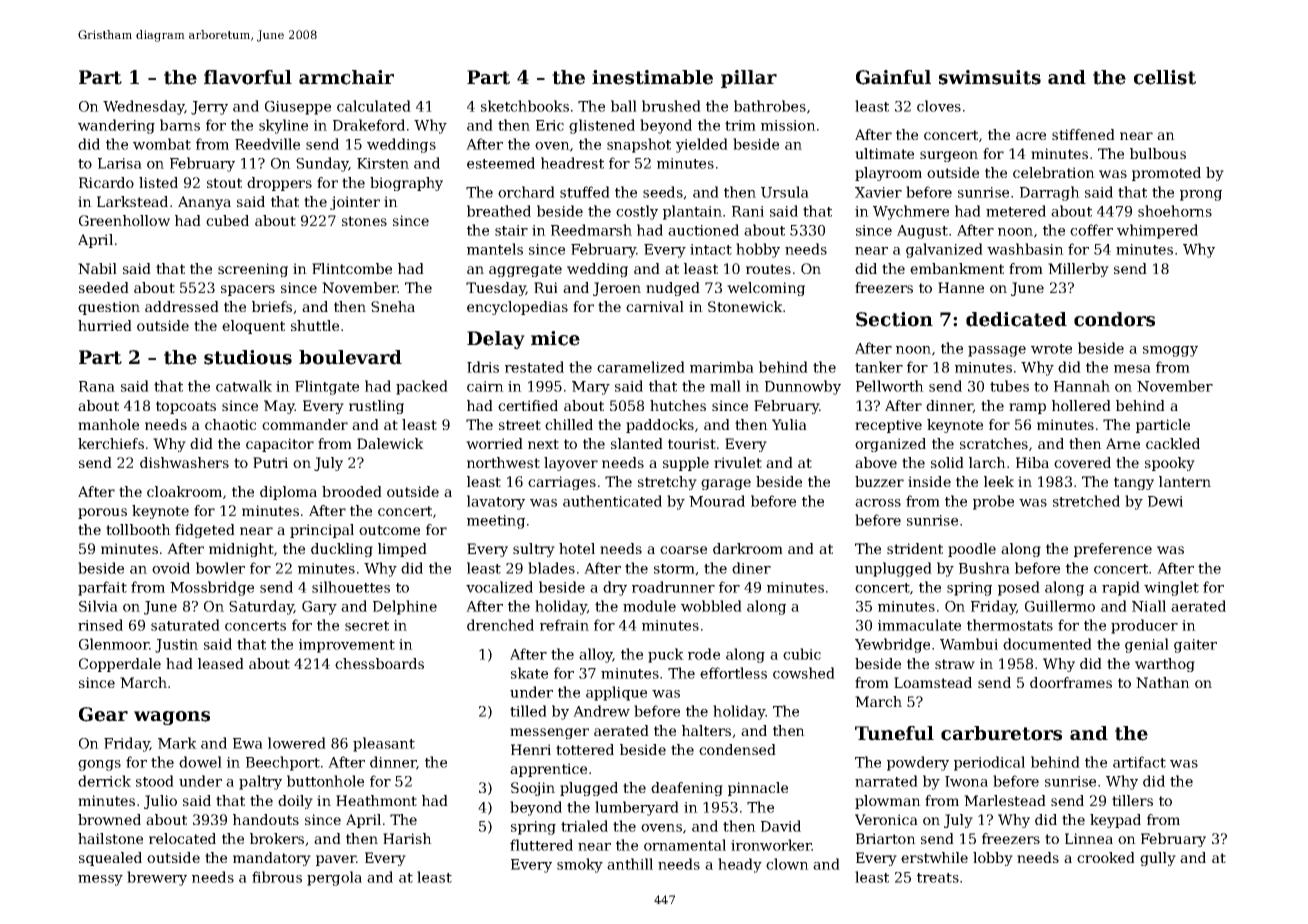  Describe the element at coordinates (261, 607) in the document. I see `Saturday` at that location.
